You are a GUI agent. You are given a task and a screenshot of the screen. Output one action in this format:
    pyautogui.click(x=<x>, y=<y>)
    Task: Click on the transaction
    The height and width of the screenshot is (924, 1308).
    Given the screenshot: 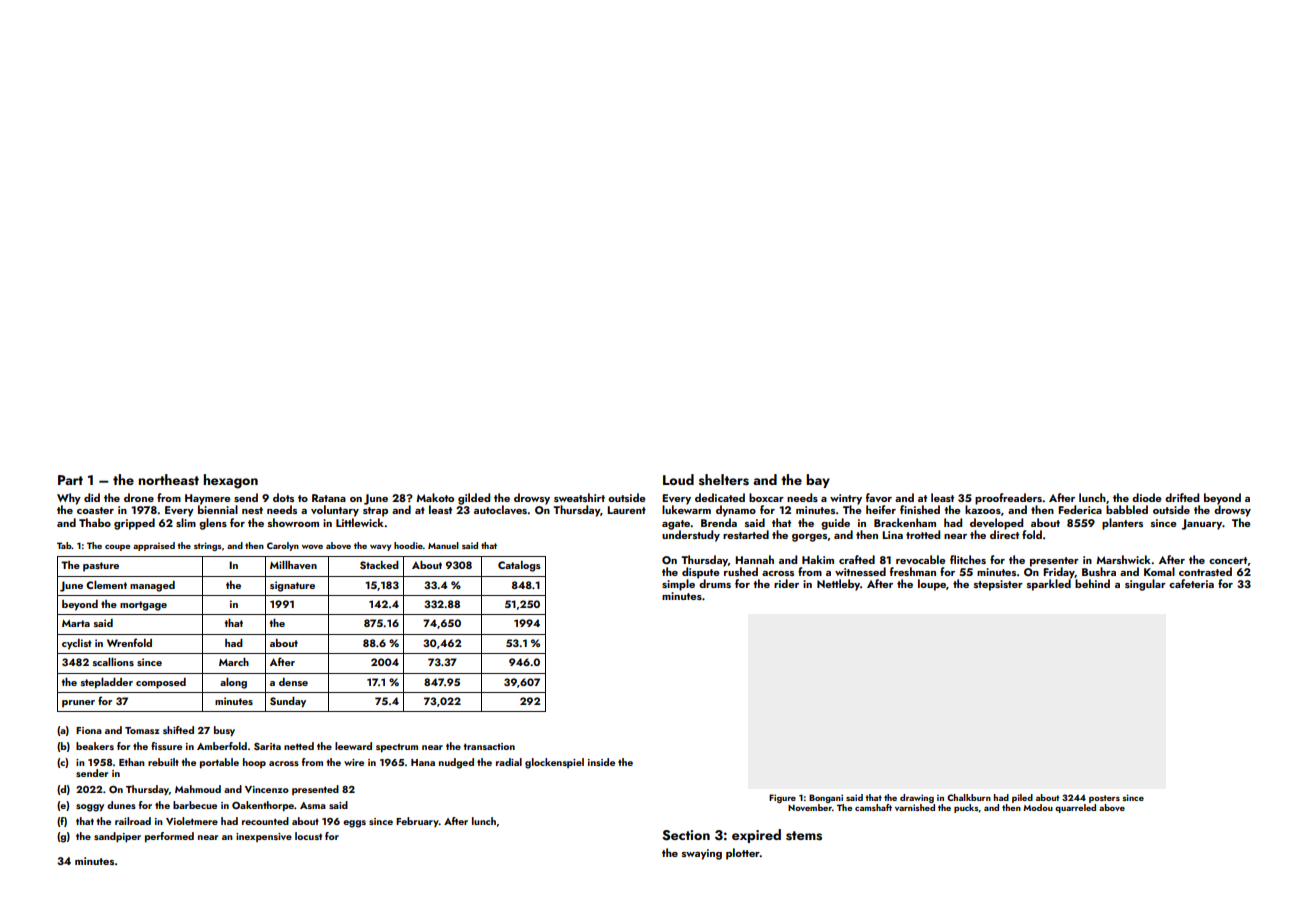 What is the action you would take?
    pyautogui.click(x=489, y=746)
